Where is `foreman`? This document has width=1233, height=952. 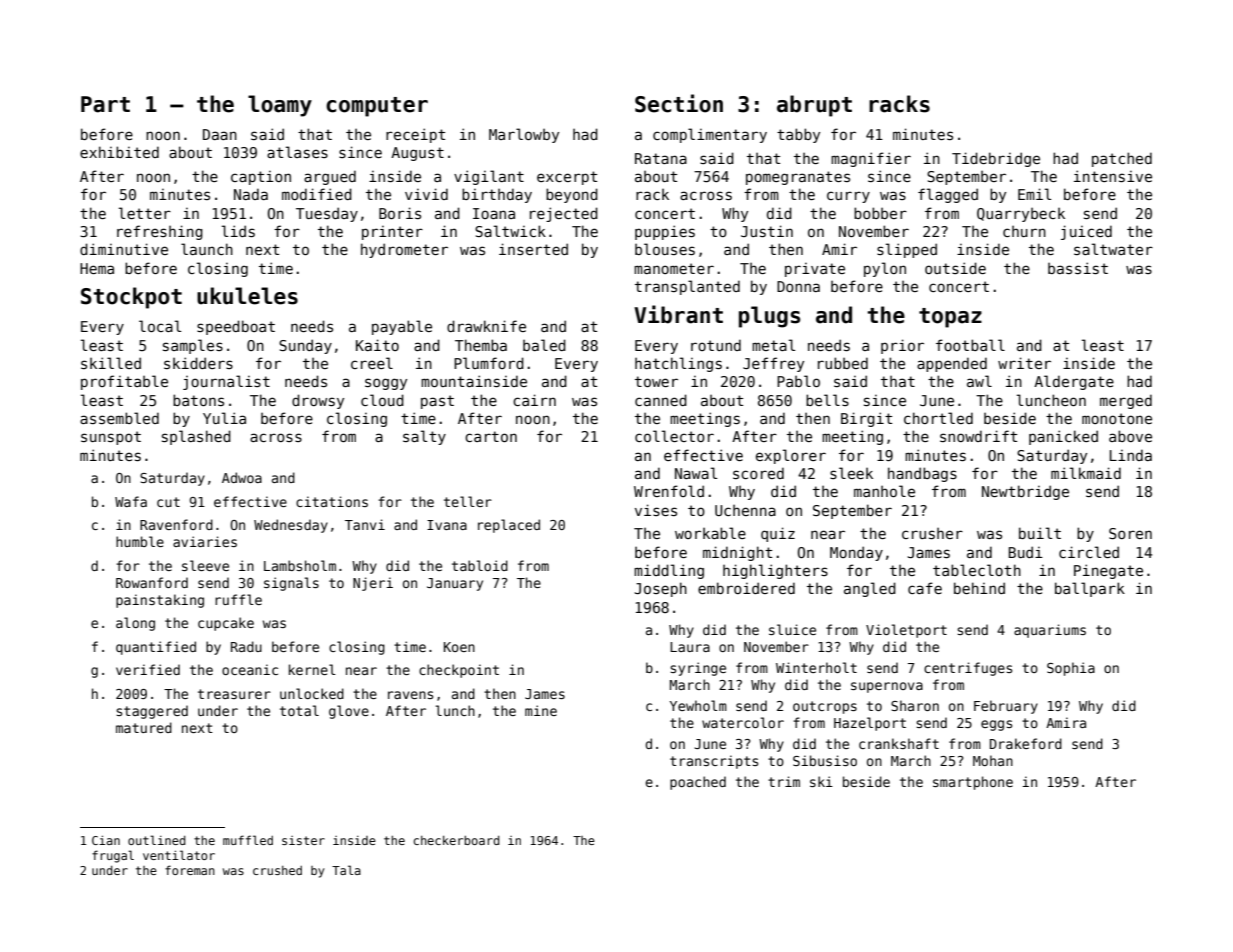 foreman is located at coordinates (190, 870).
